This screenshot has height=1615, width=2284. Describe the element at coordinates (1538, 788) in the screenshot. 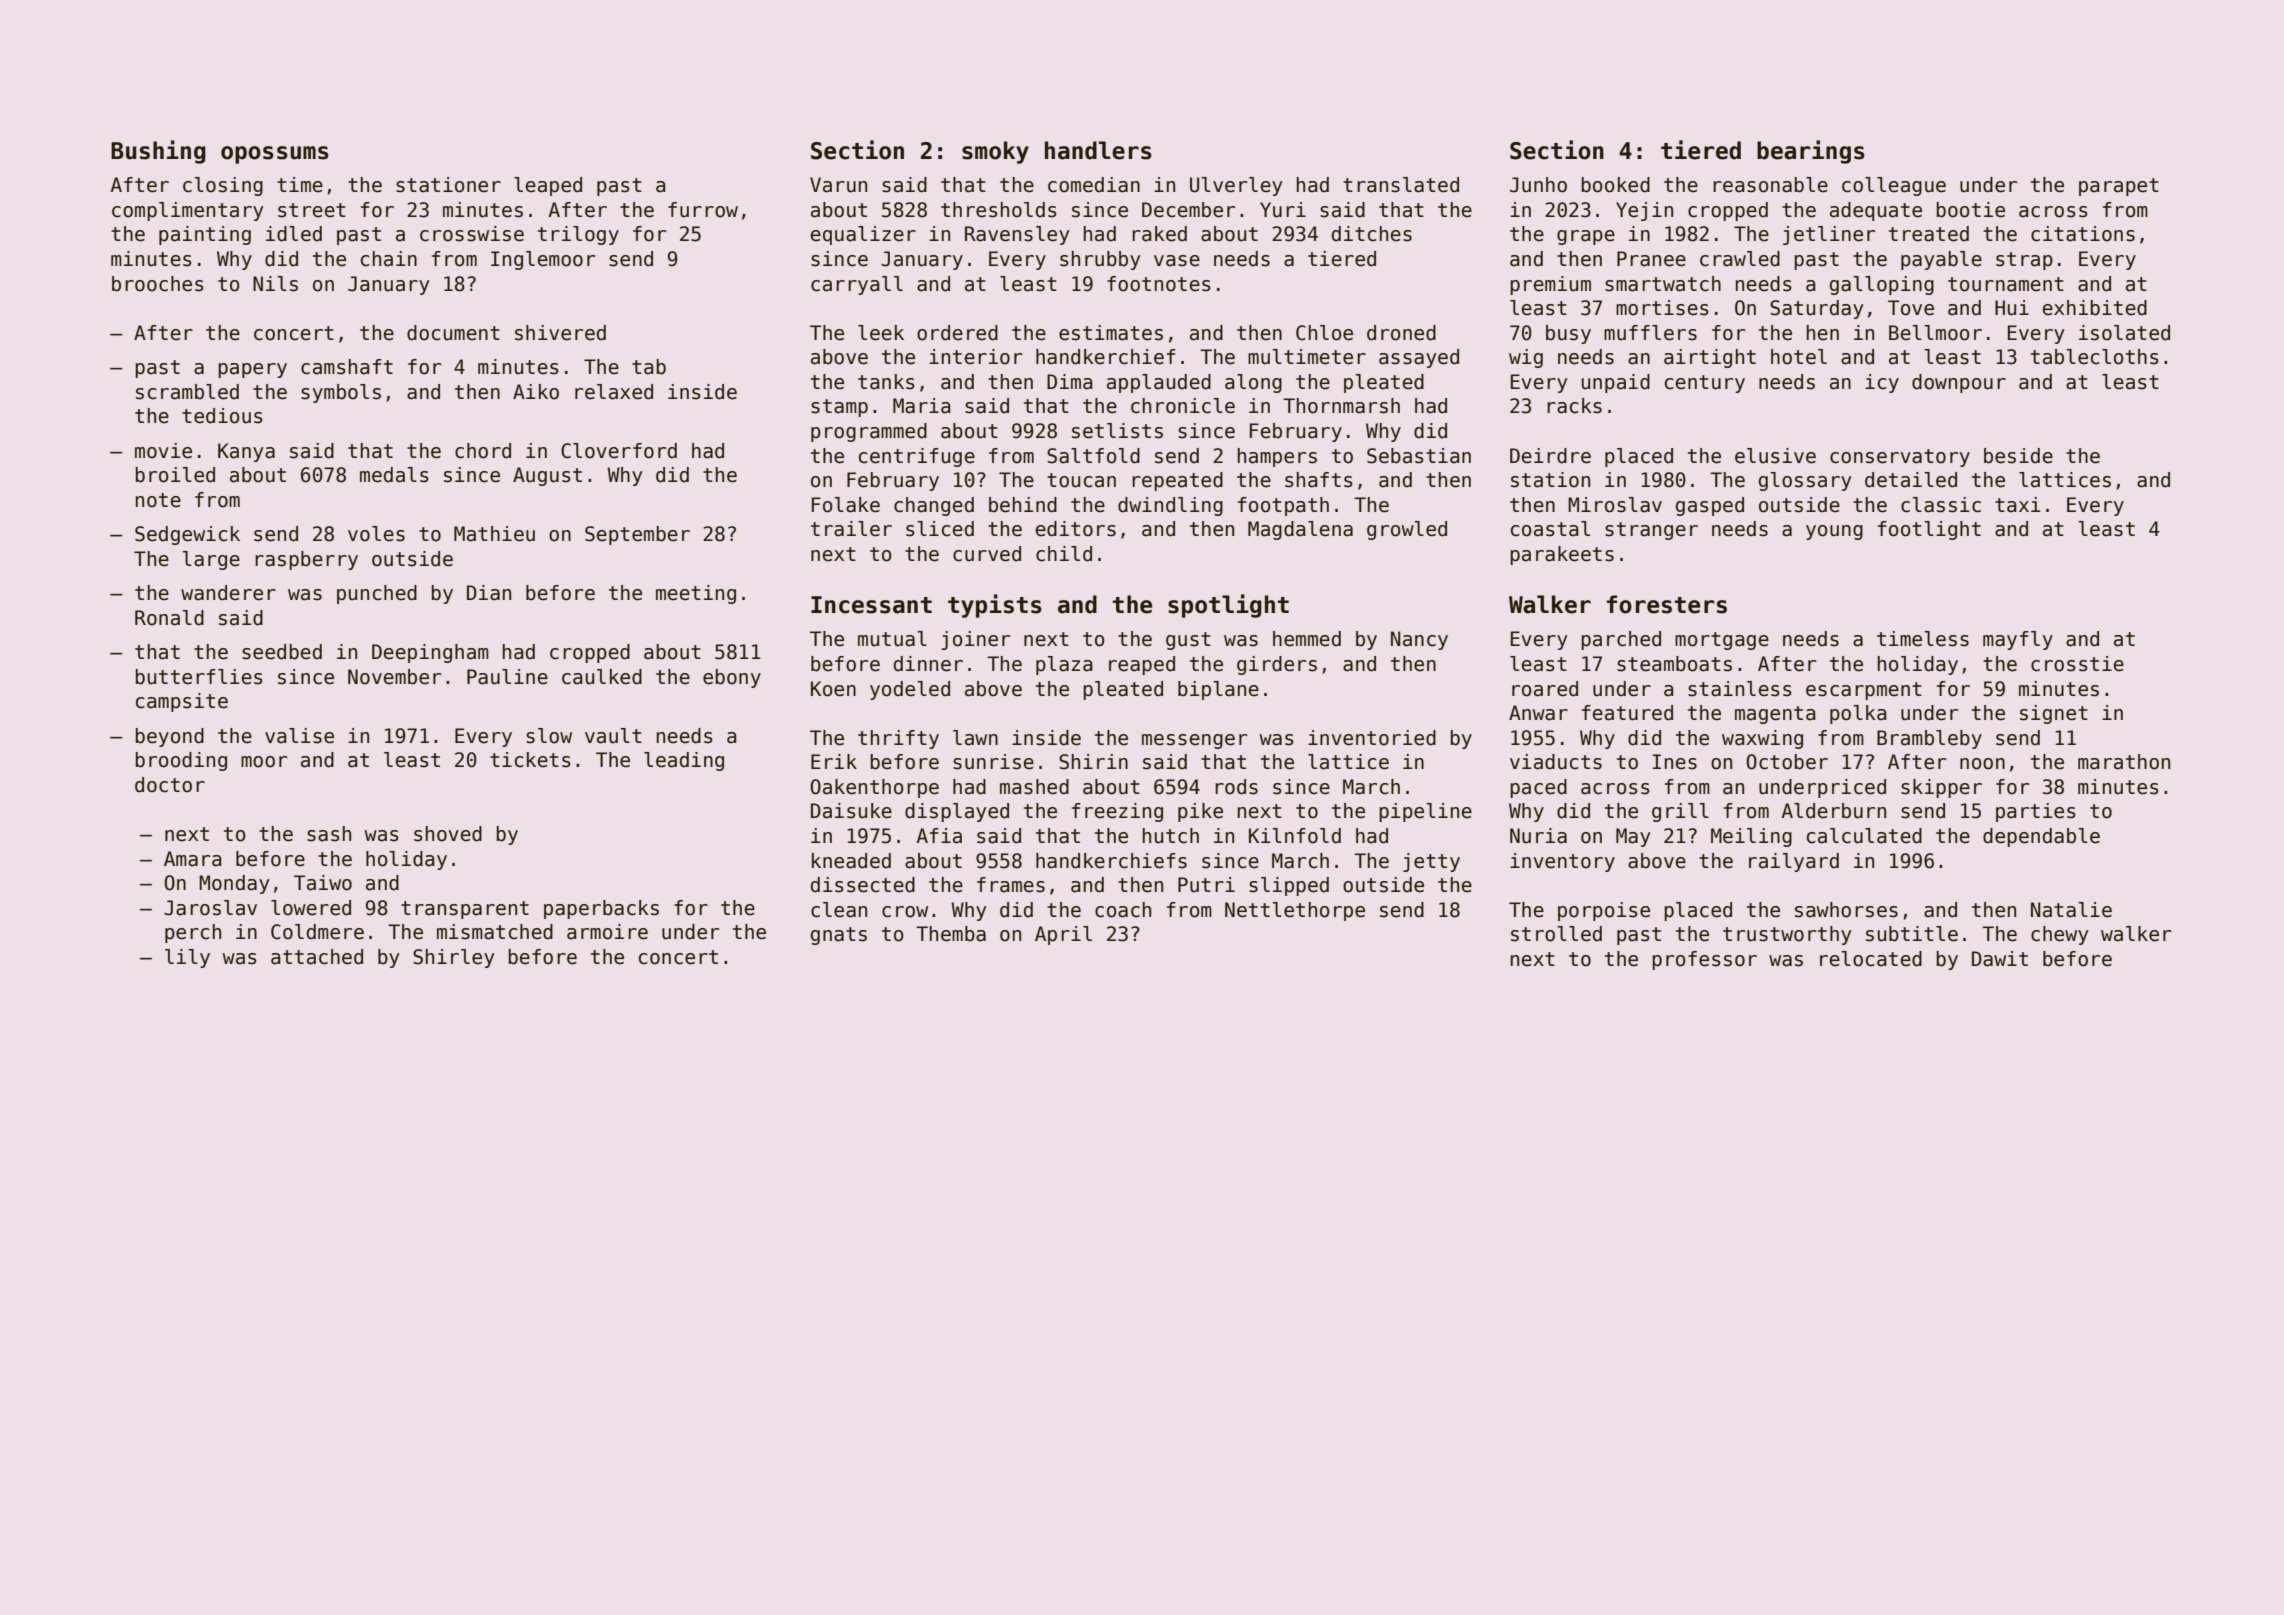

I see `paced` at that location.
